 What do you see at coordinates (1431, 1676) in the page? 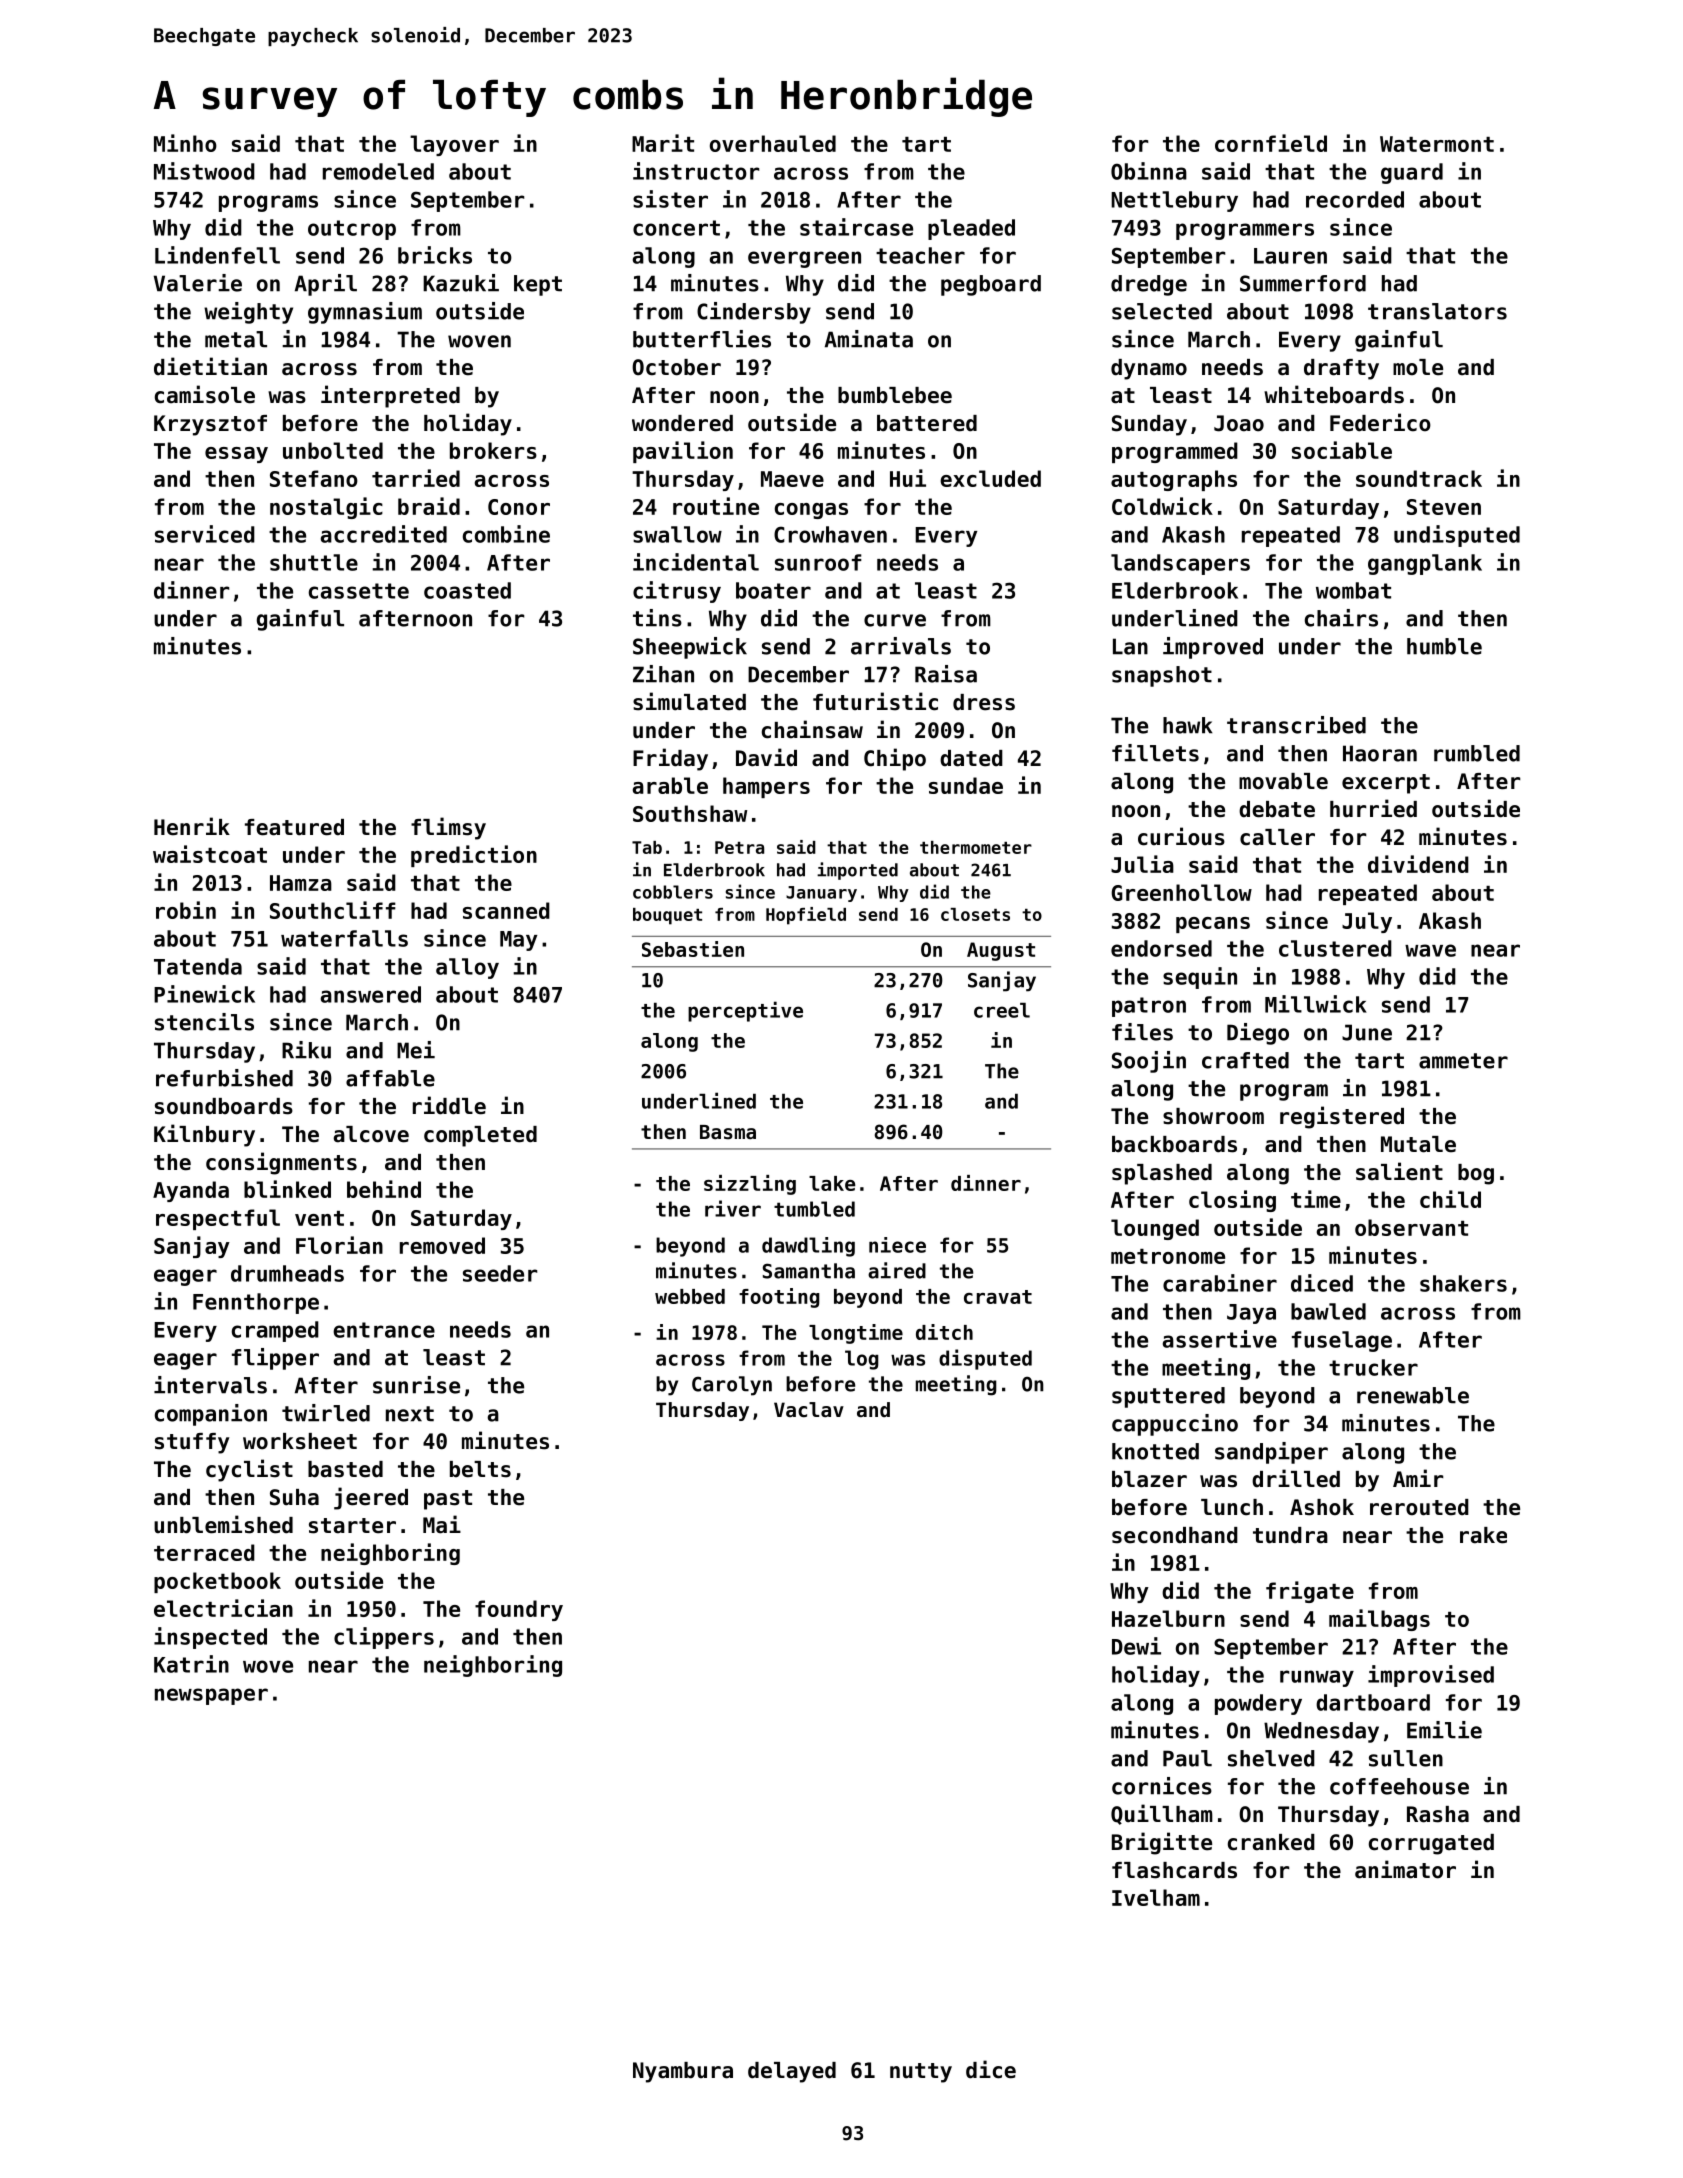
I see `improvised` at bounding box center [1431, 1676].
